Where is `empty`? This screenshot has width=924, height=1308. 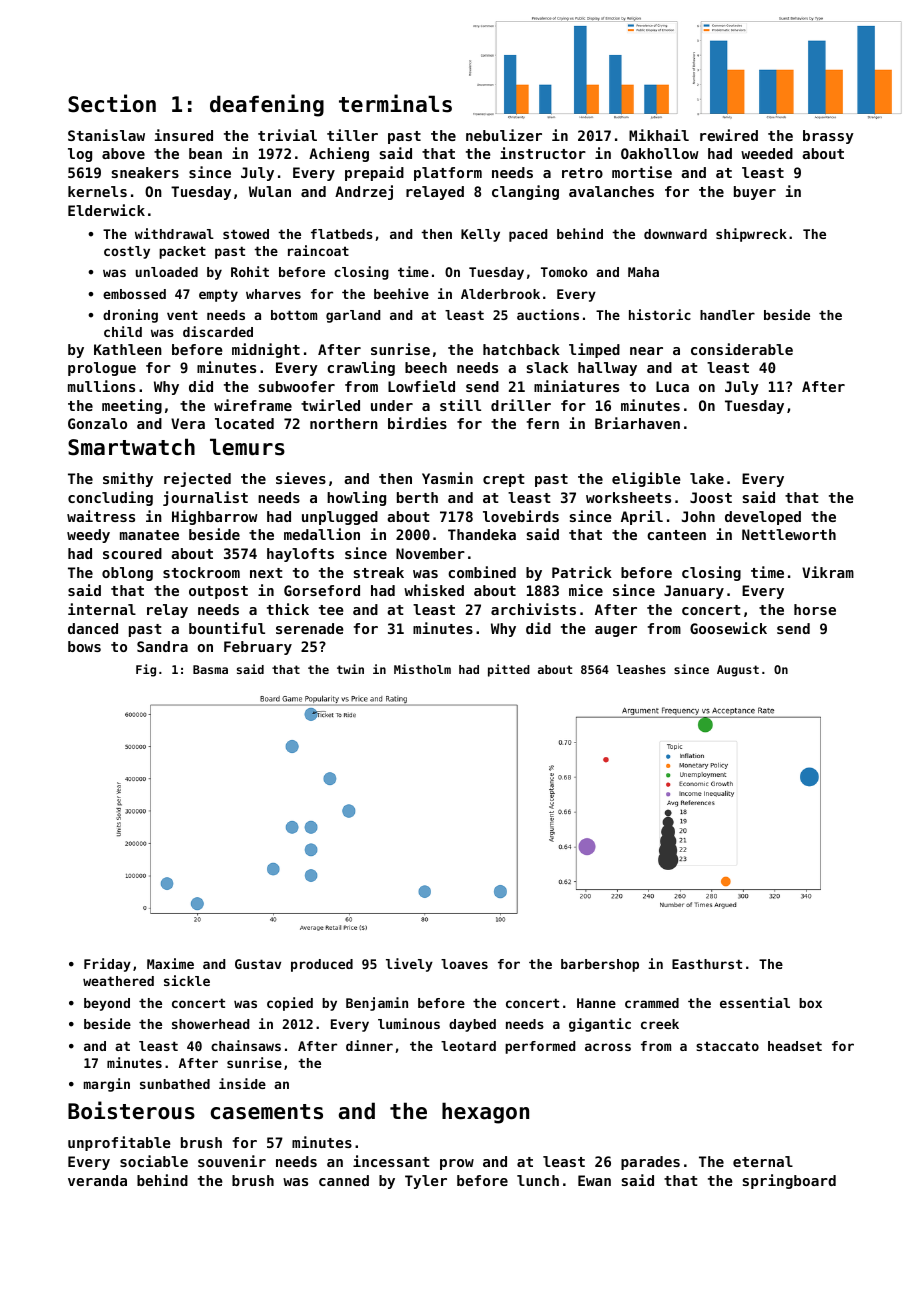 empty is located at coordinates (218, 295).
